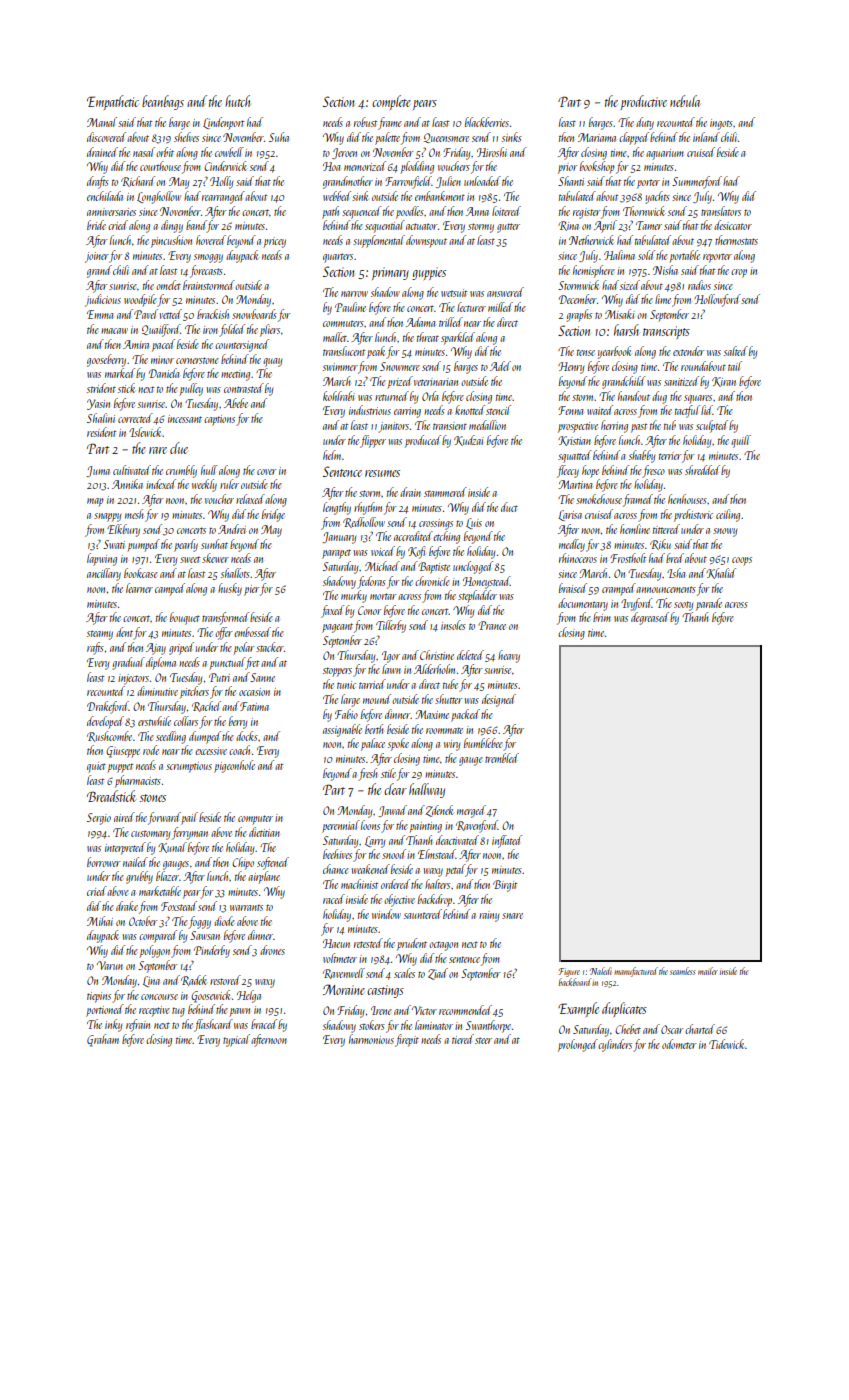  What do you see at coordinates (232, 529) in the screenshot?
I see `Andrei` at bounding box center [232, 529].
